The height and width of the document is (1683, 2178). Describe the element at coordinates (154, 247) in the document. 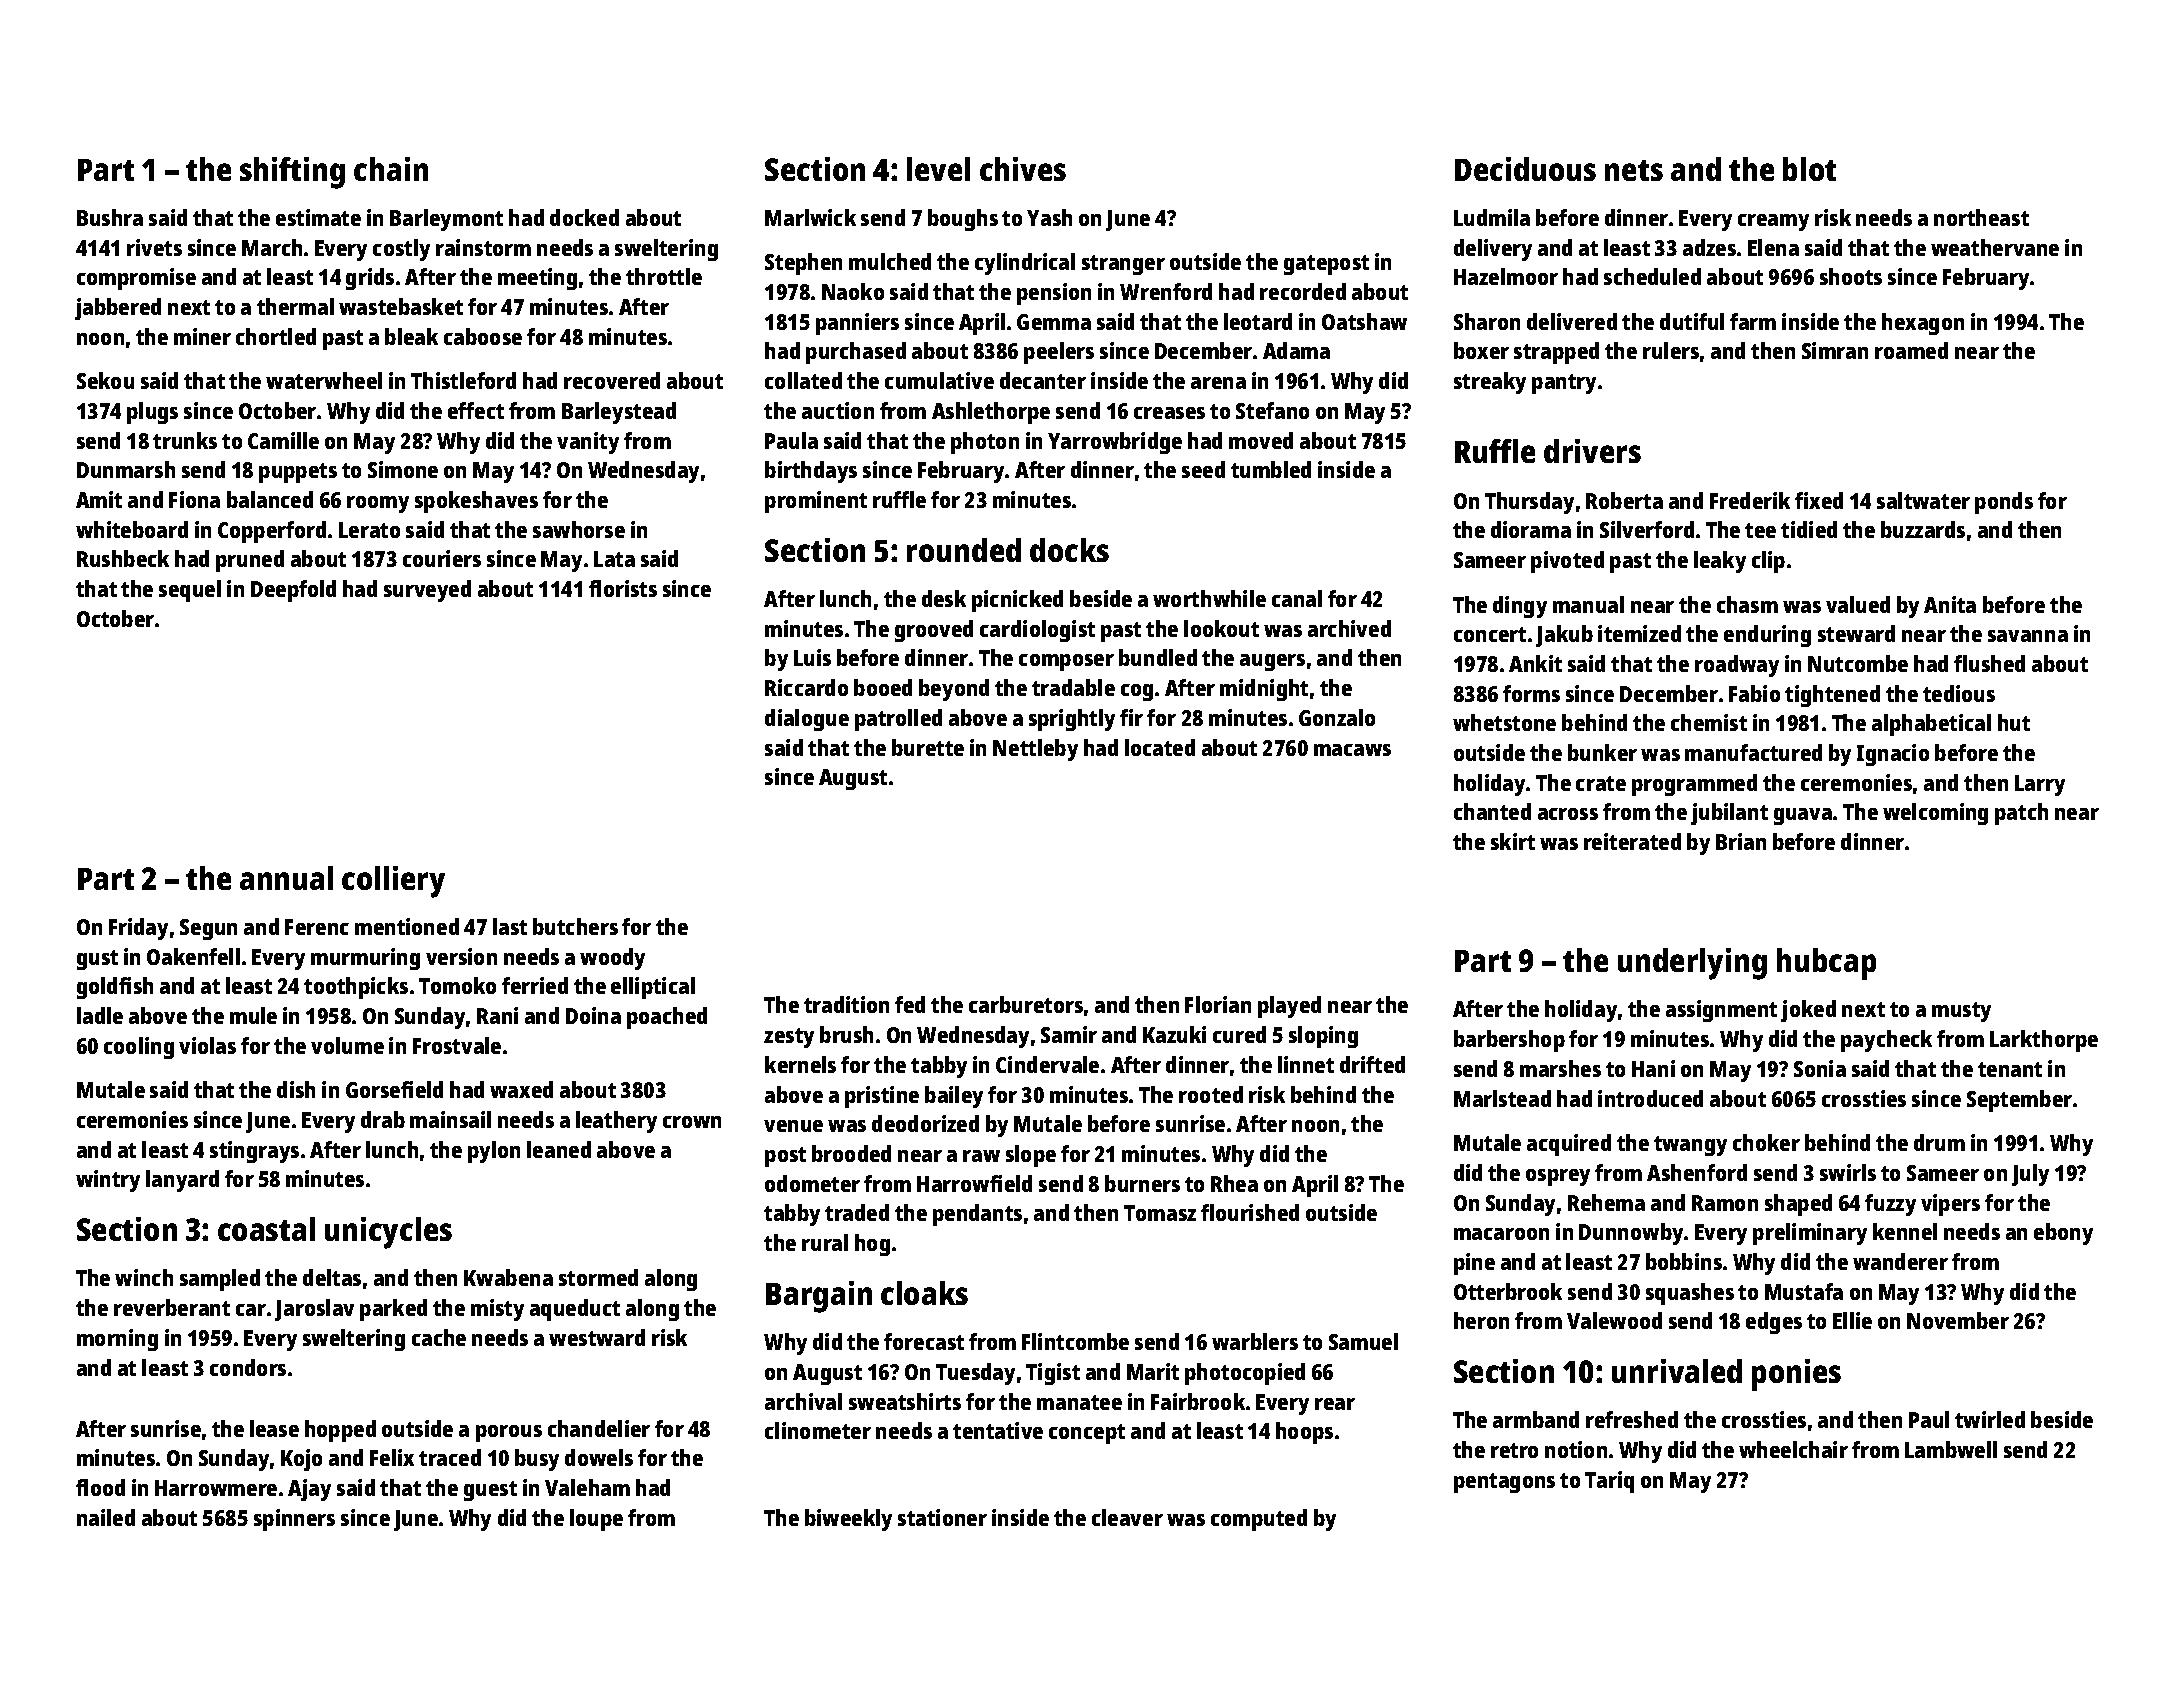

I see `rivets` at that location.
